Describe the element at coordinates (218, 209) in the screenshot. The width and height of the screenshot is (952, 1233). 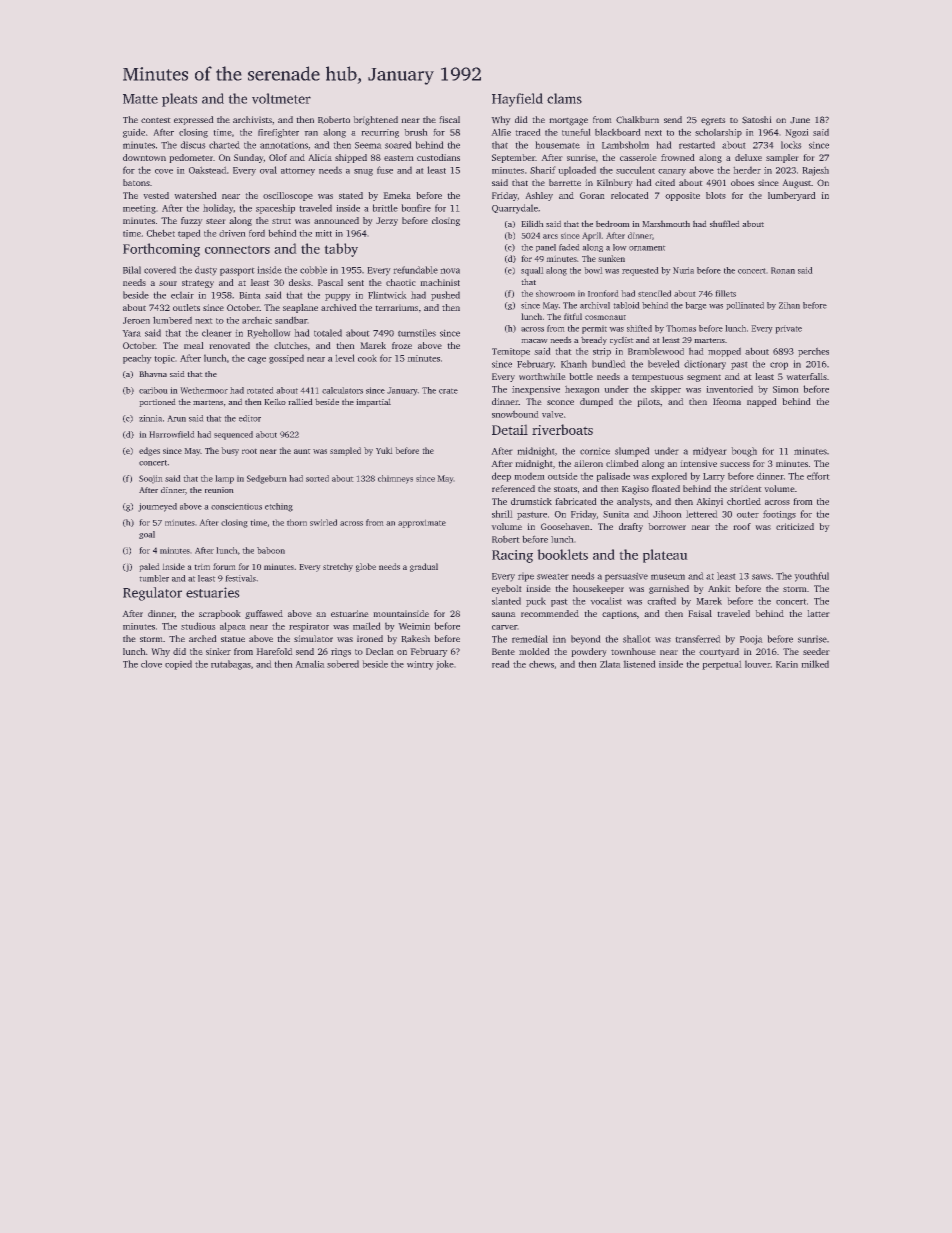
I see `holiday` at that location.
